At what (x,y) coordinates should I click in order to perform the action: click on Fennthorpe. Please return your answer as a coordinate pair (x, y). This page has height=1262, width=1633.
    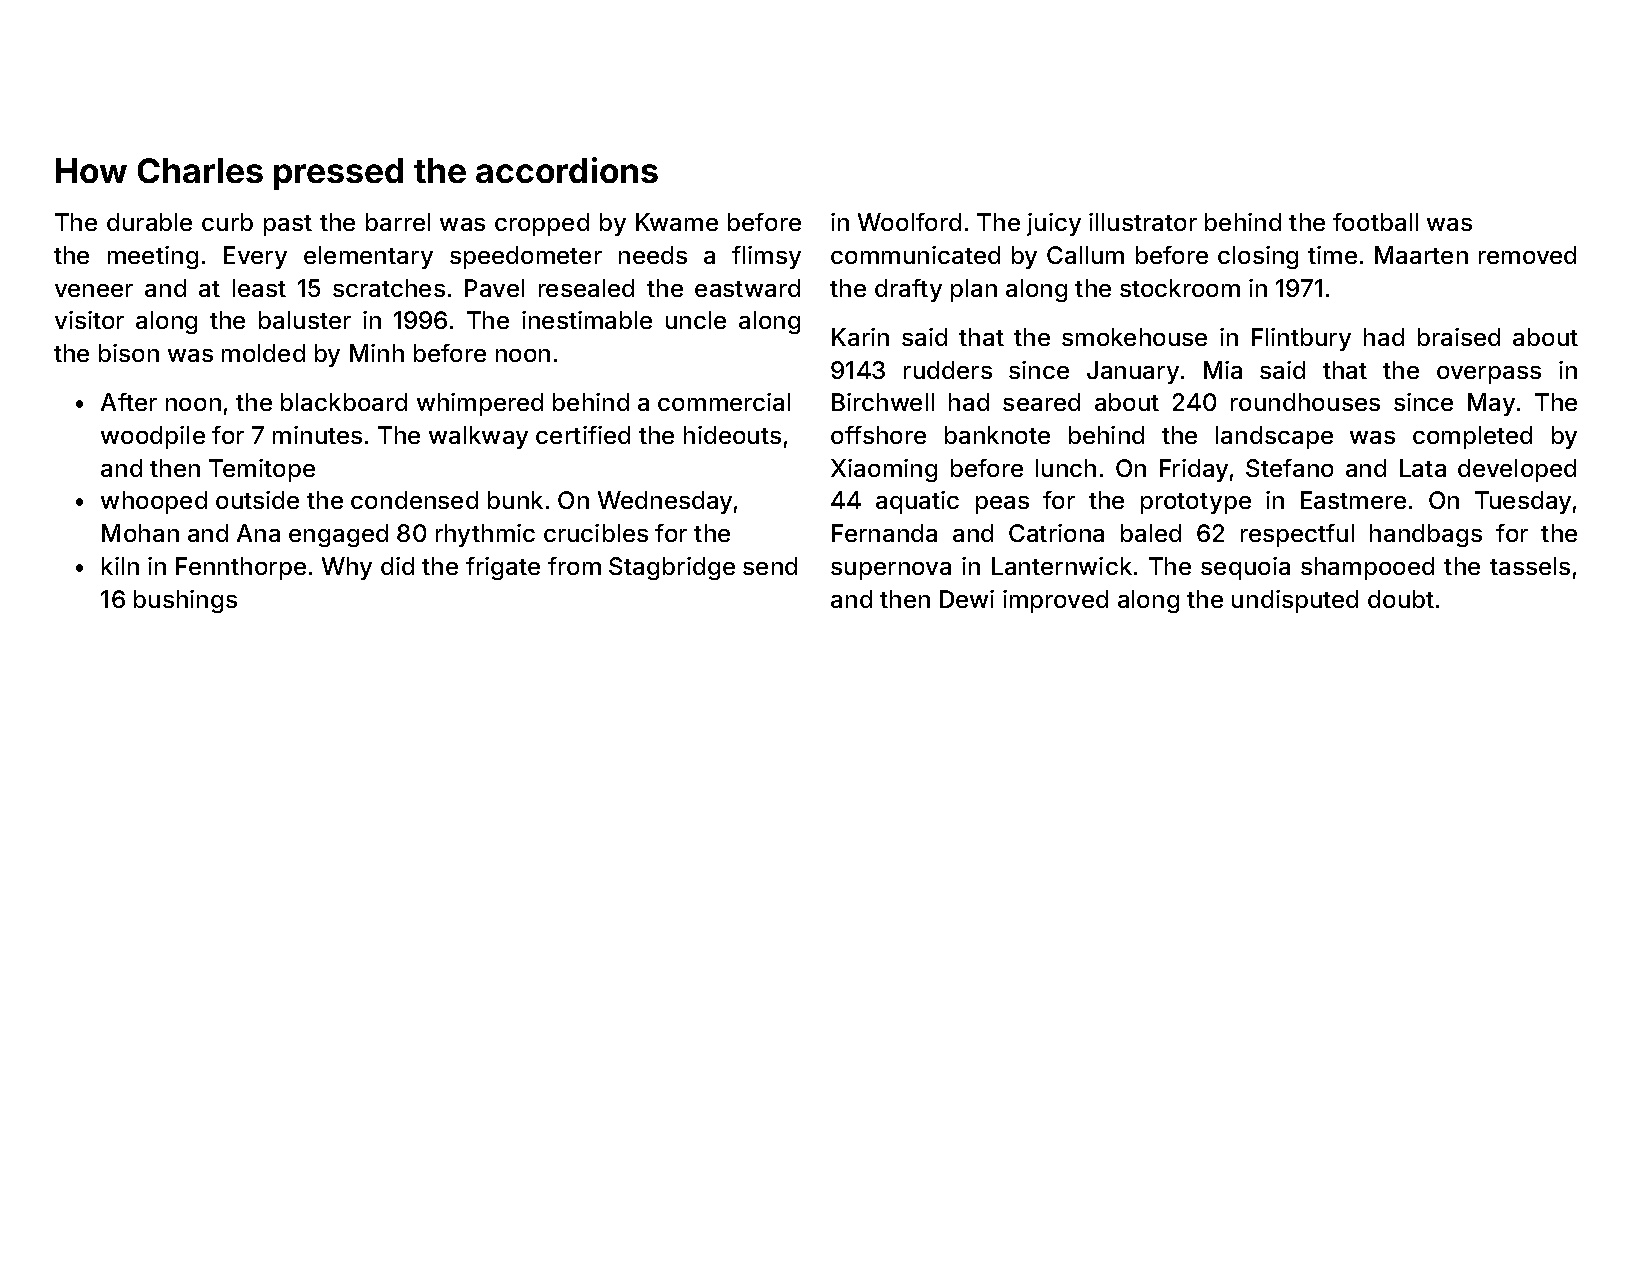
    Looking at the image, I should click on (241, 568).
